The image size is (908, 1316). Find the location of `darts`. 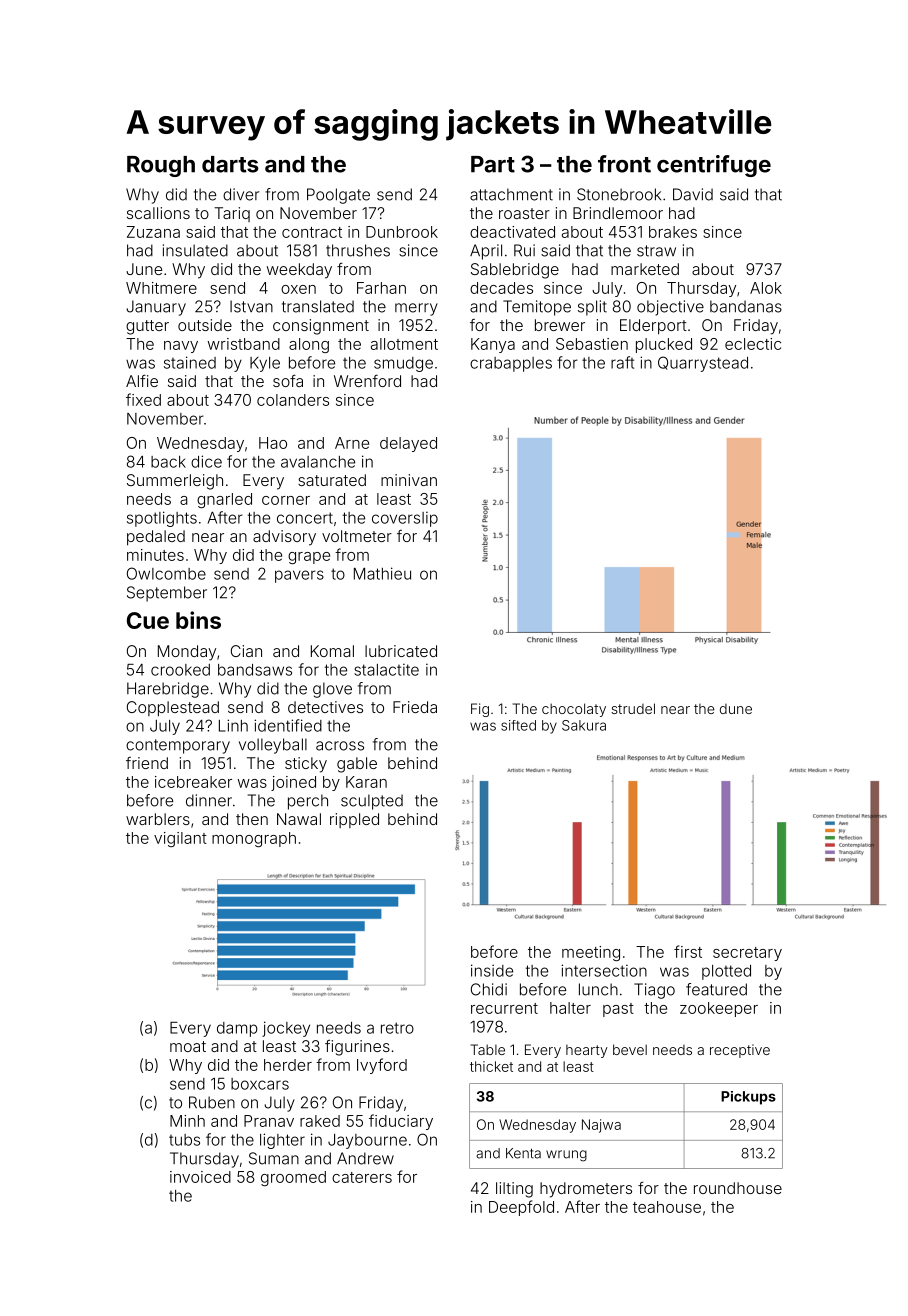

darts is located at coordinates (230, 164).
